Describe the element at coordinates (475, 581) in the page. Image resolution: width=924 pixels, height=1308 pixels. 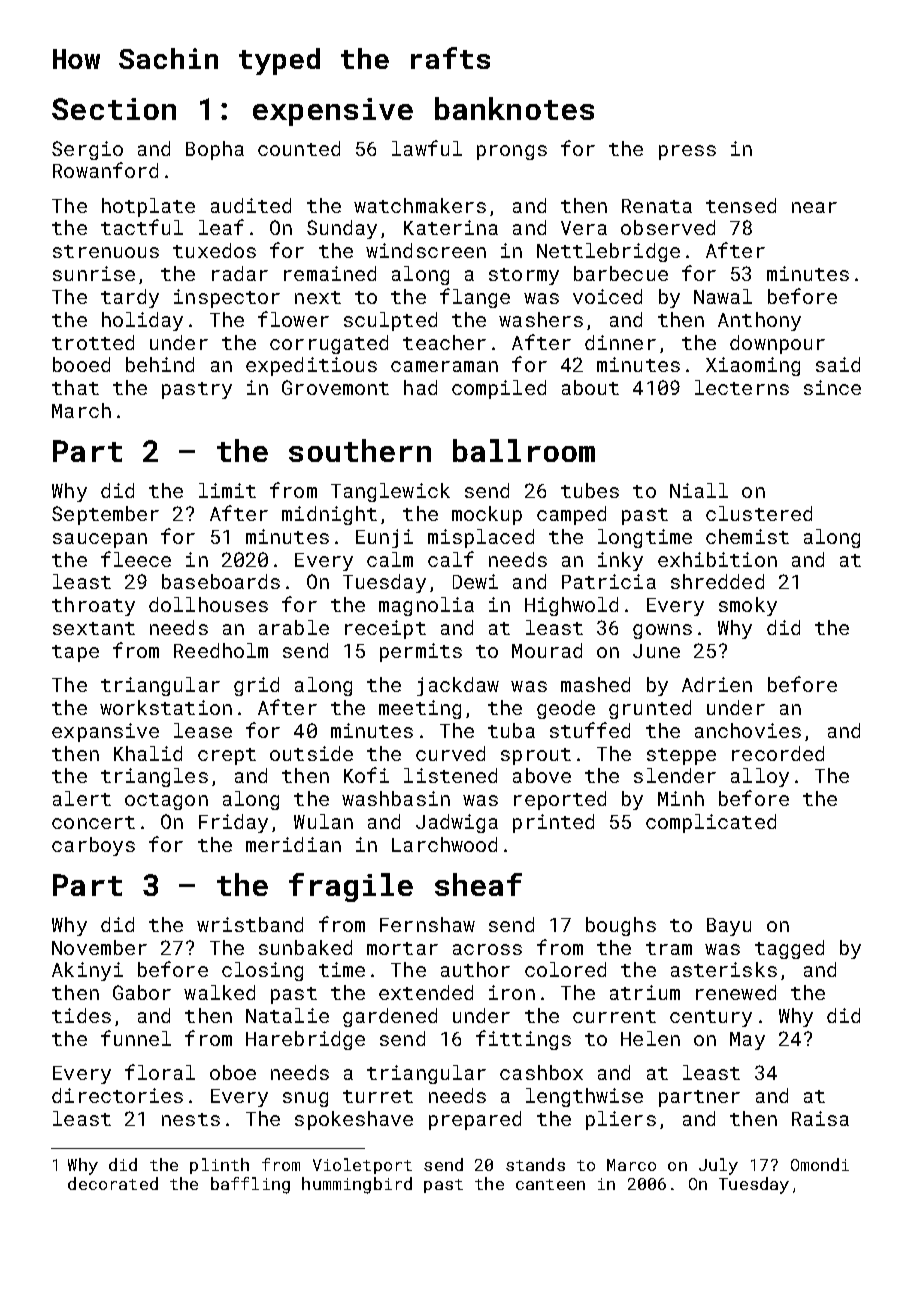
I see `Dewi` at that location.
